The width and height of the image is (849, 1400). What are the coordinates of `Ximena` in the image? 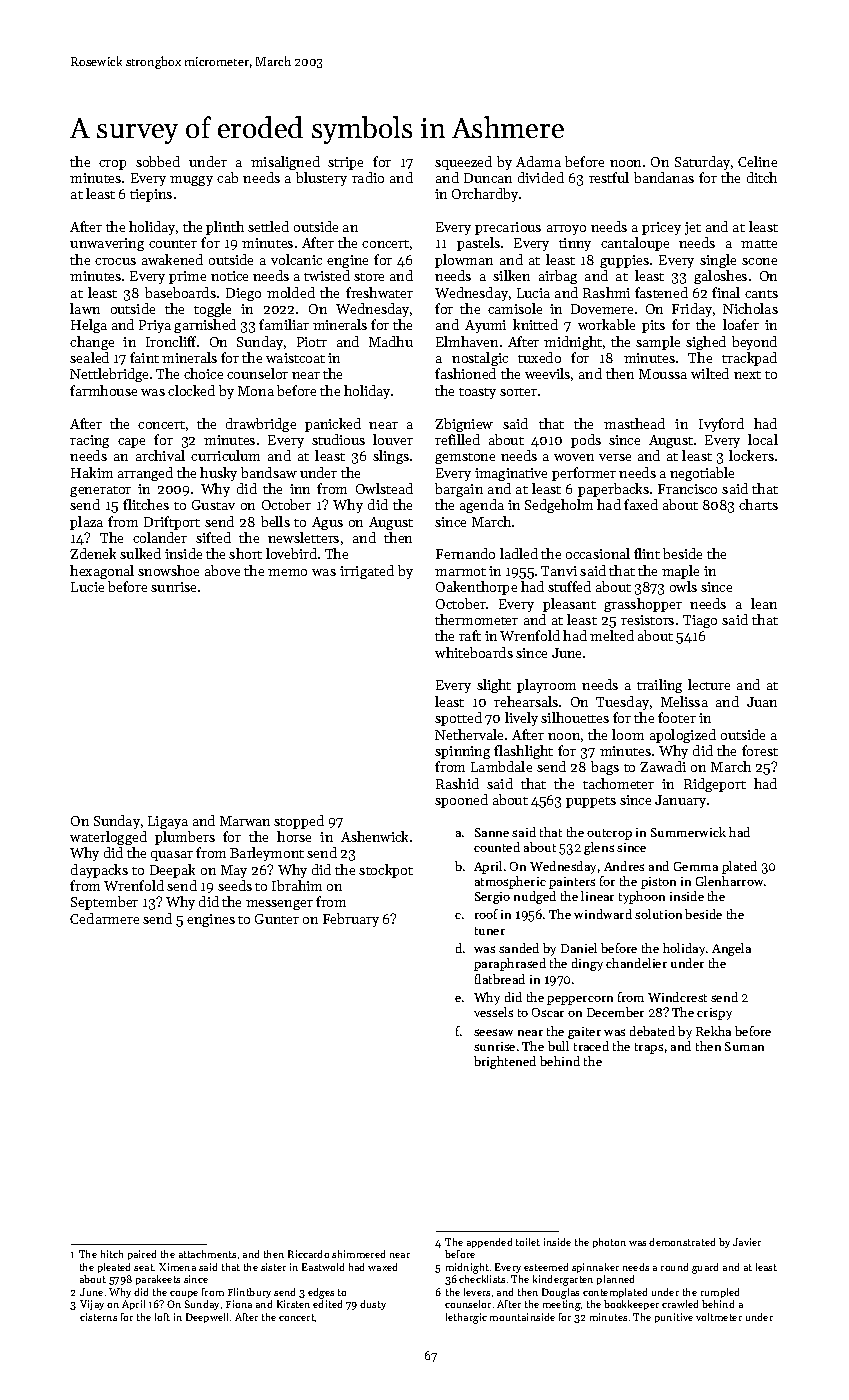 It's located at (177, 1267).
